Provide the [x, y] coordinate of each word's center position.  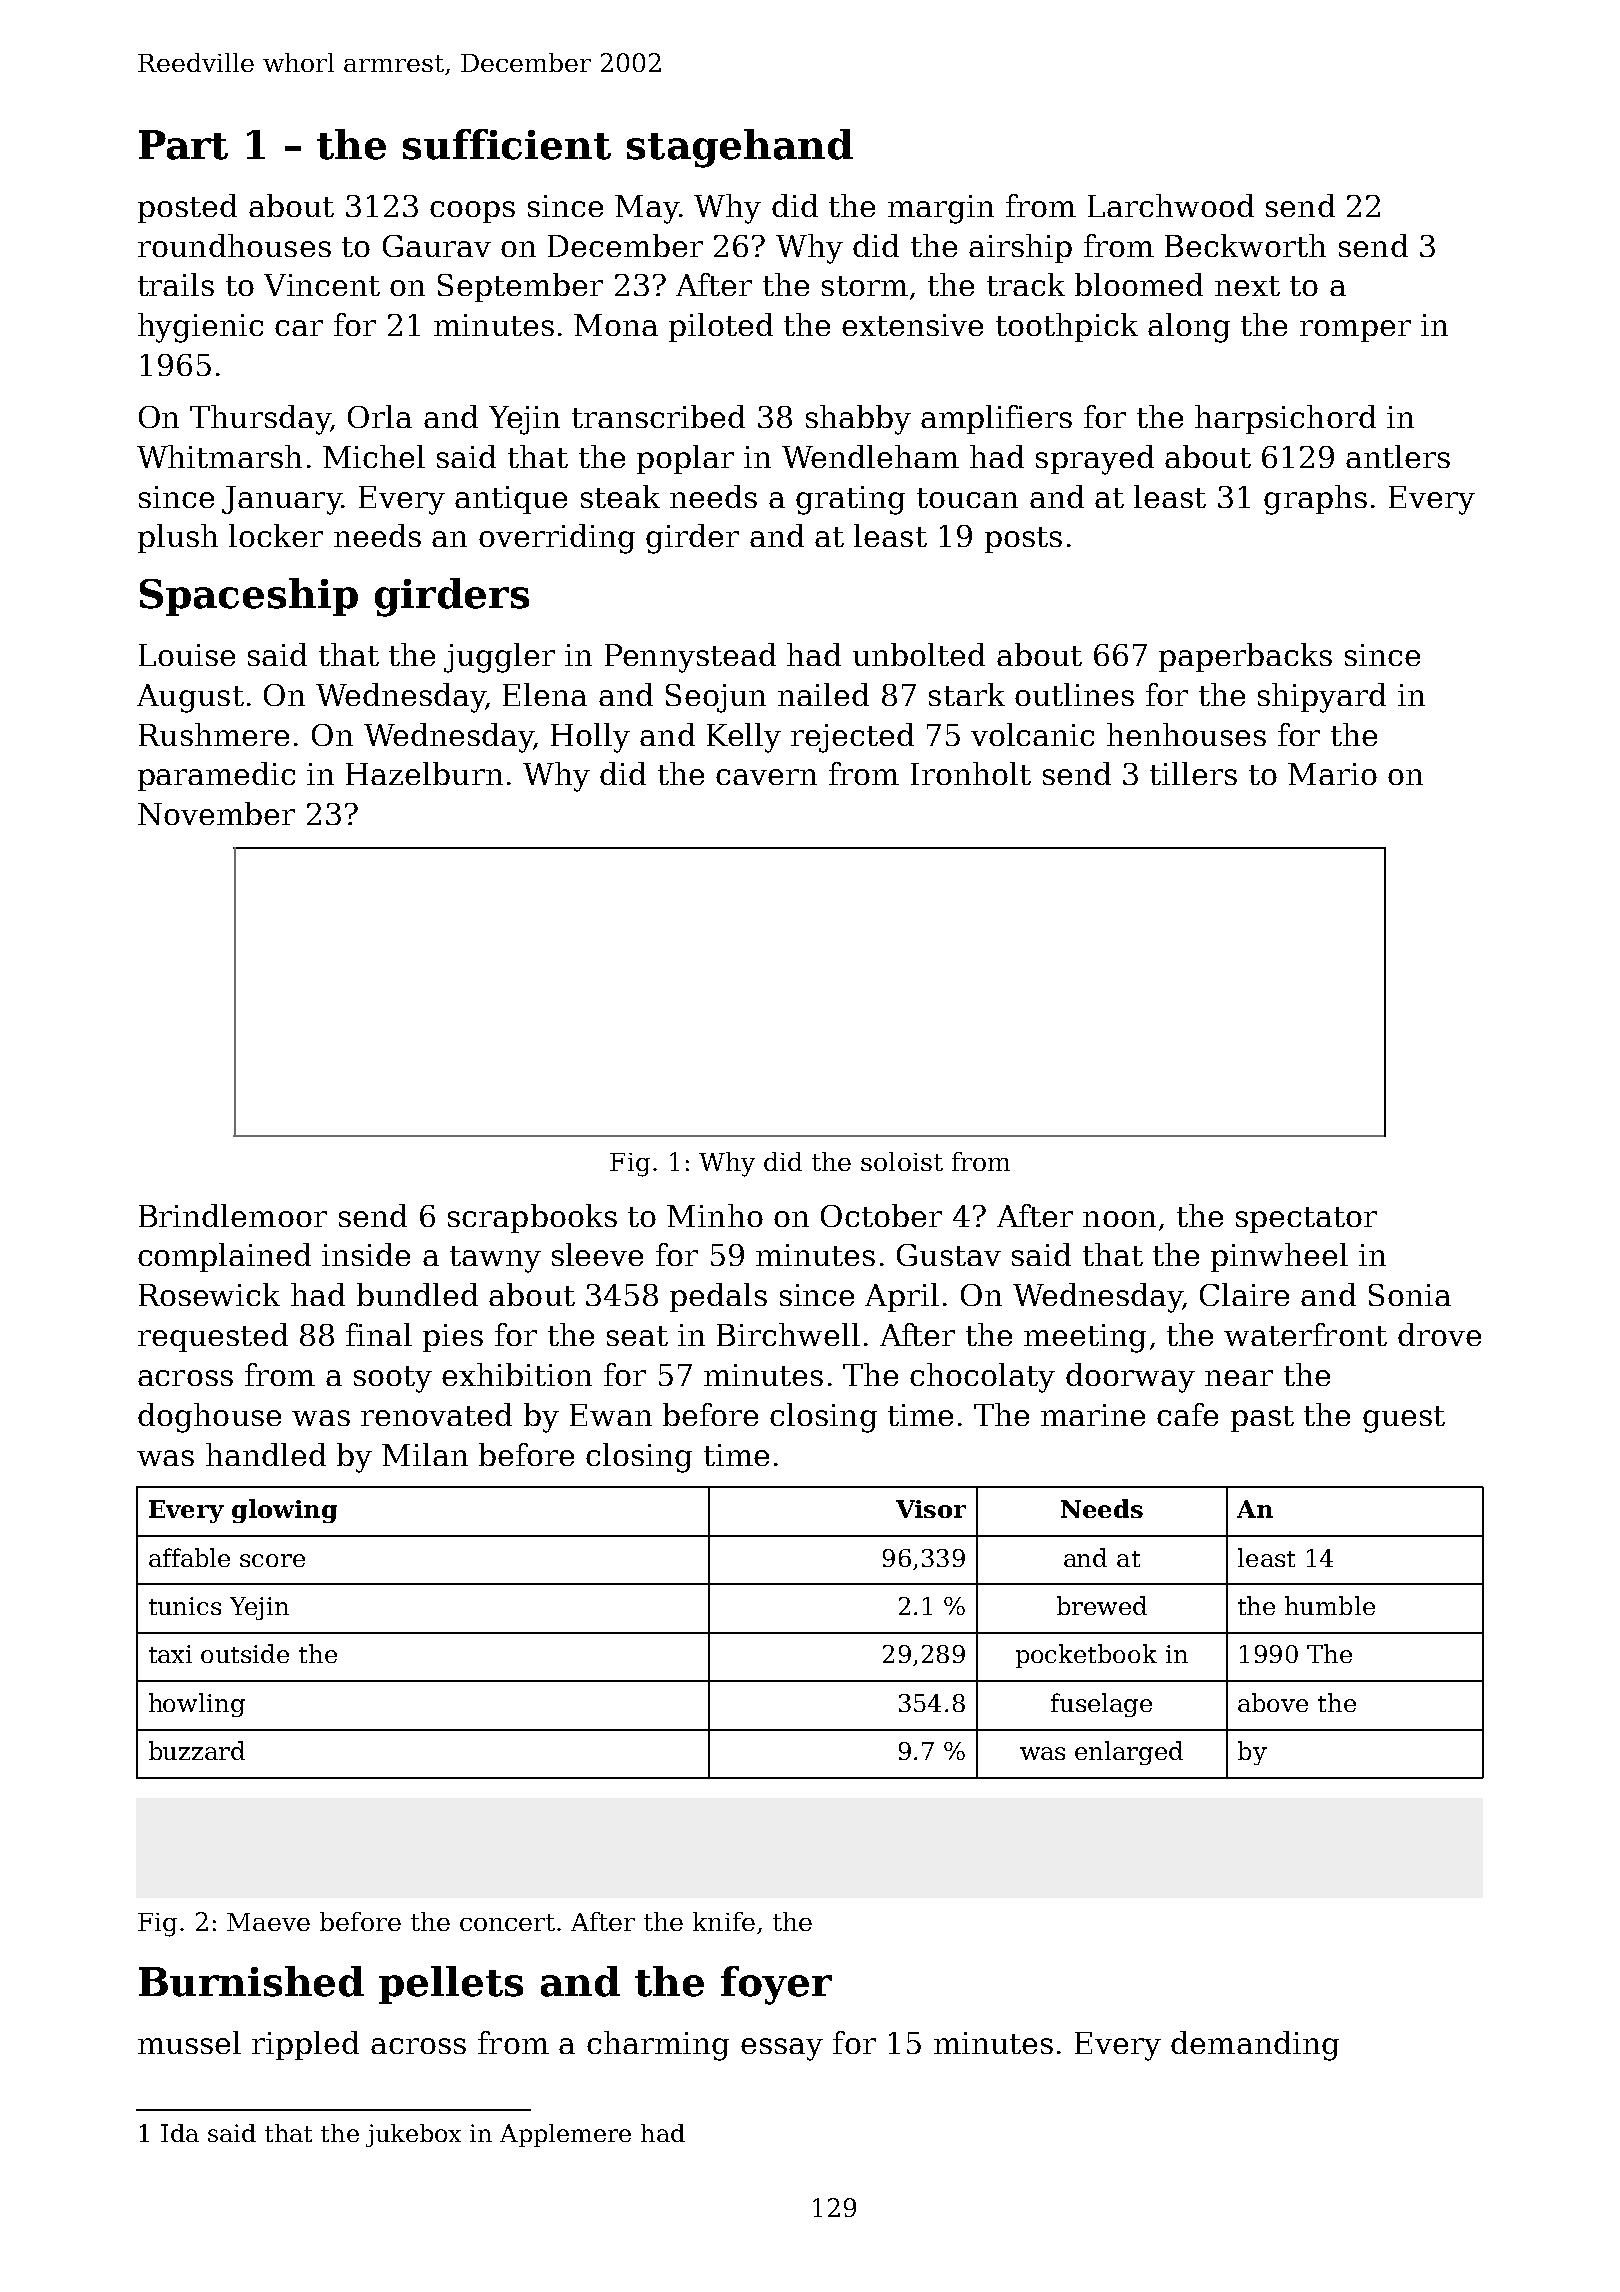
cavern [766, 777]
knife [724, 1921]
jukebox [413, 2135]
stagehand [740, 148]
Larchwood [1171, 205]
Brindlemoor [233, 1215]
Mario [1332, 774]
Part [183, 145]
